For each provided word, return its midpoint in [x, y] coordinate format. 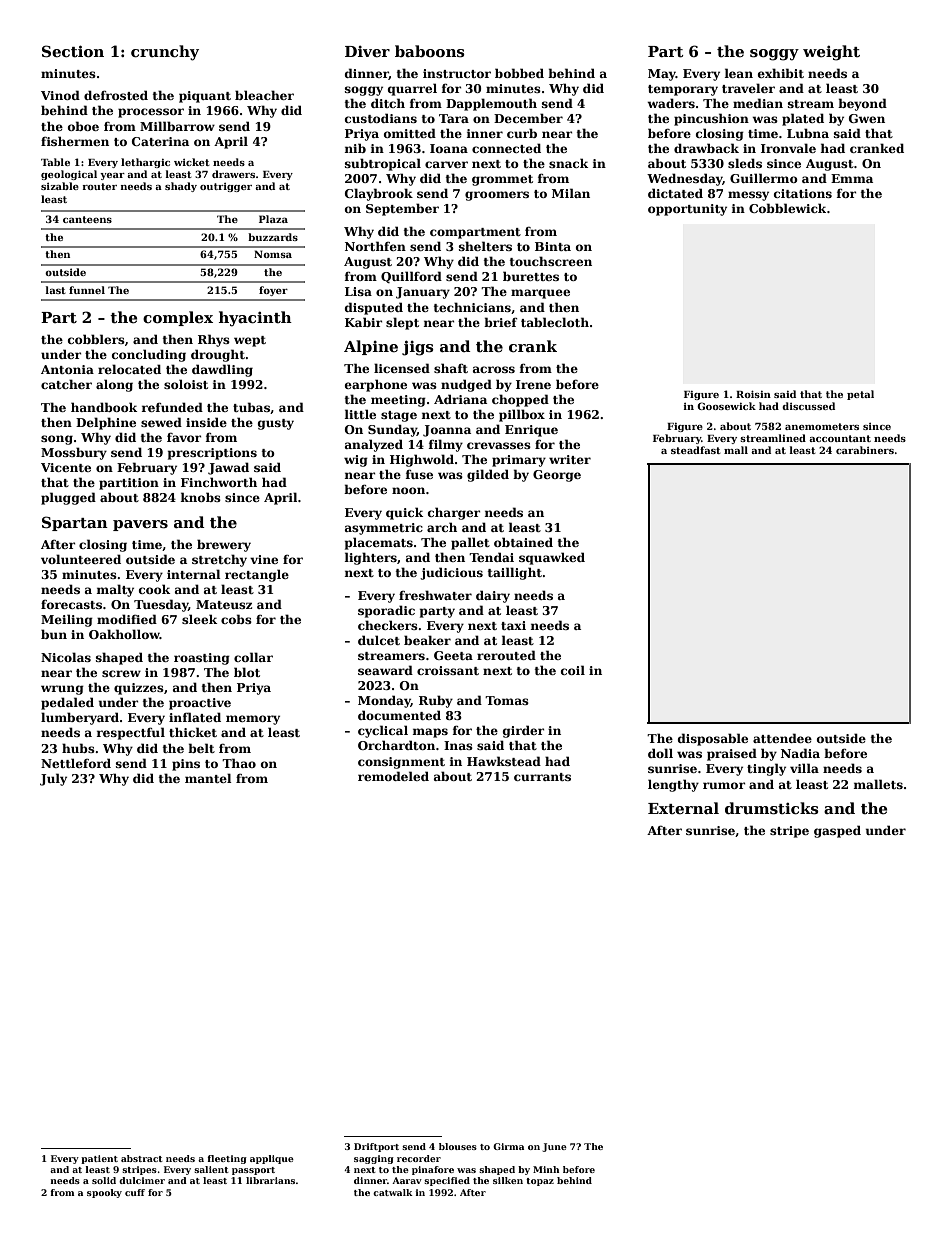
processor [151, 113]
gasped [837, 831]
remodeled [393, 776]
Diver [367, 51]
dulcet [379, 640]
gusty [276, 424]
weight [831, 53]
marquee [540, 294]
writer [570, 459]
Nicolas [66, 657]
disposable [713, 739]
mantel [208, 778]
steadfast [696, 450]
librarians [270, 1180]
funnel [87, 290]
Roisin [753, 394]
